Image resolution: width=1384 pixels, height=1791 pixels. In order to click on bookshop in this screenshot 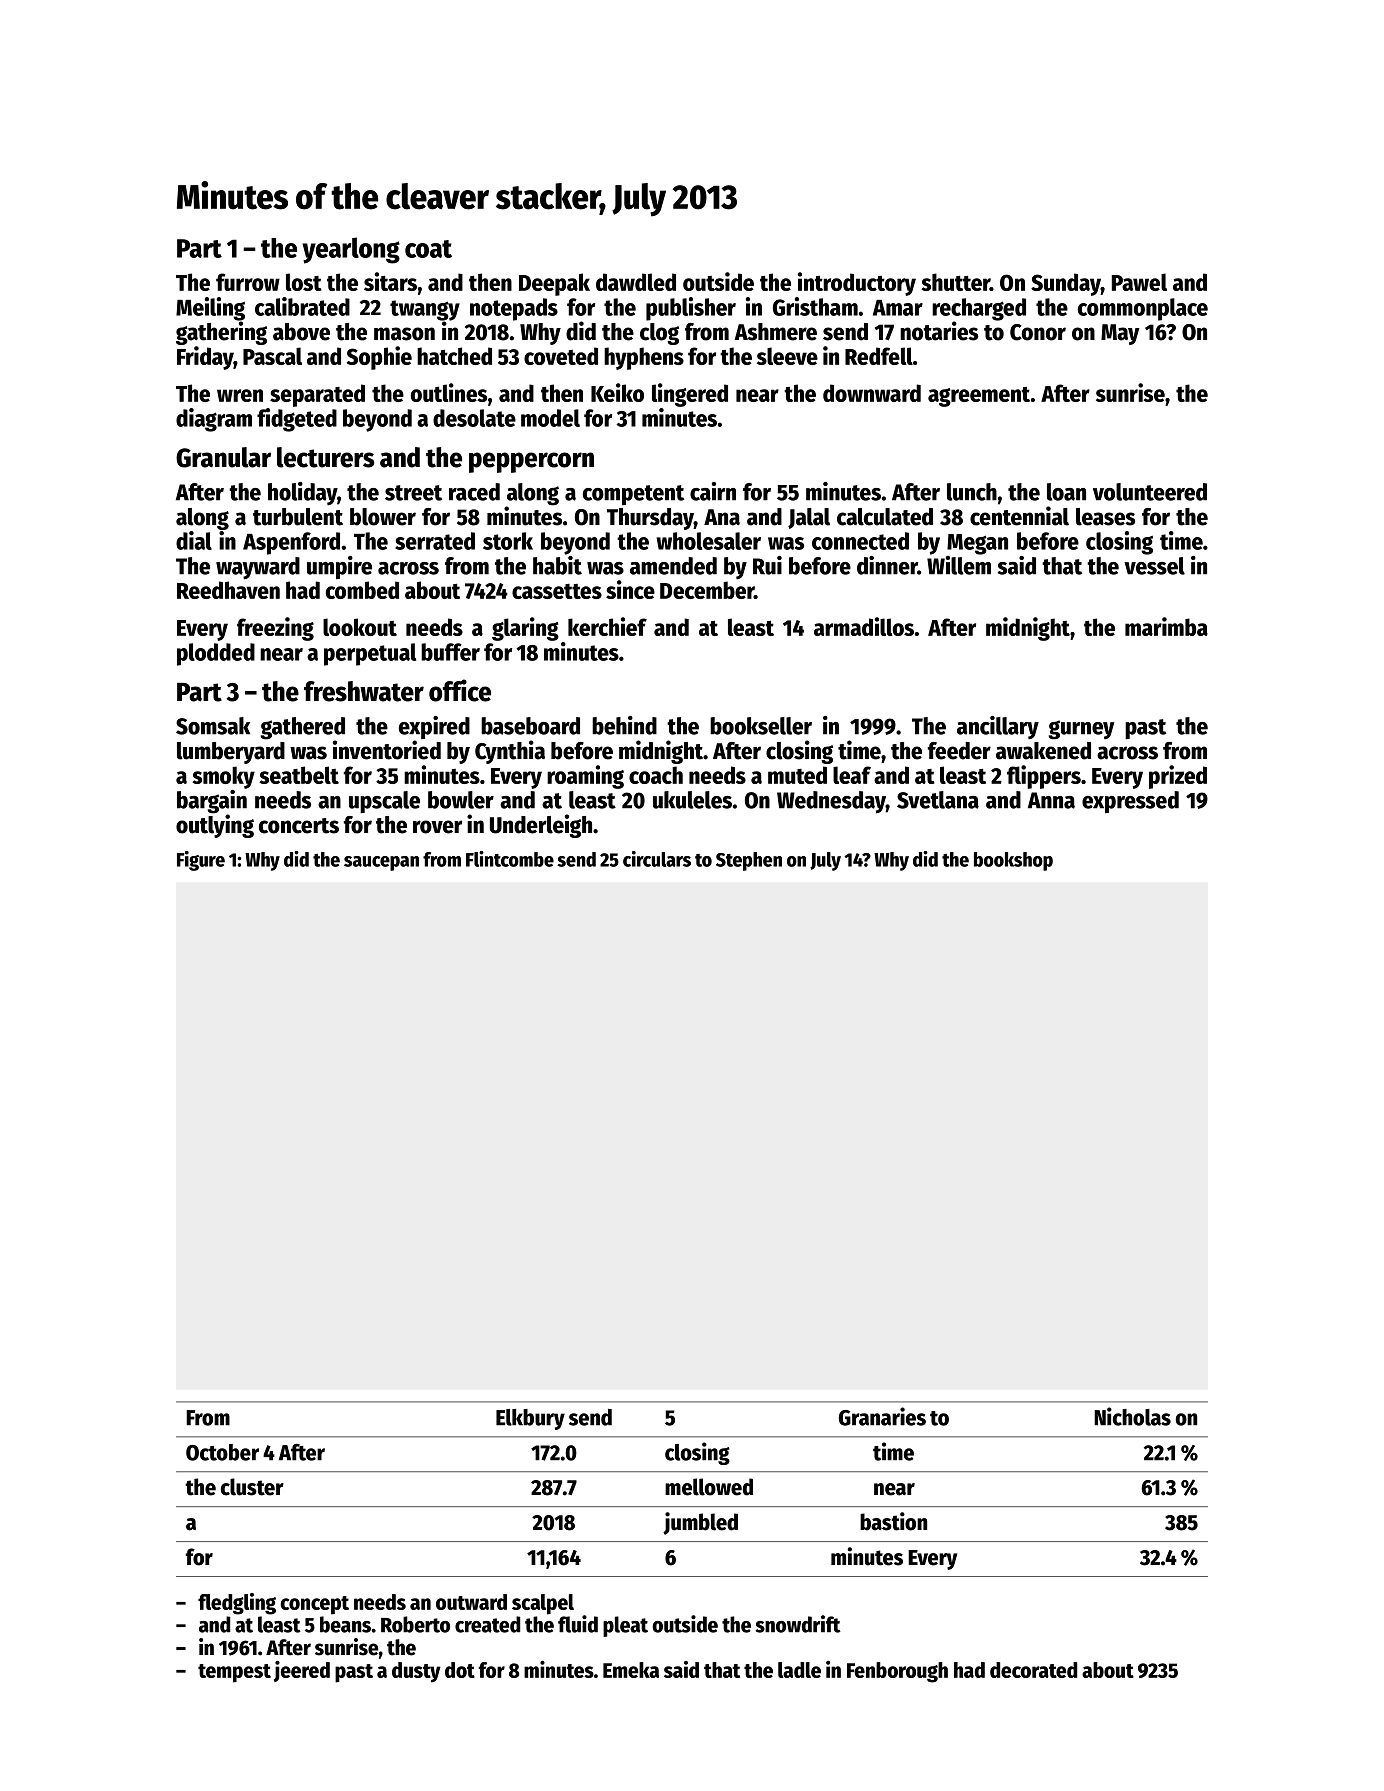, I will do `click(1013, 861)`.
